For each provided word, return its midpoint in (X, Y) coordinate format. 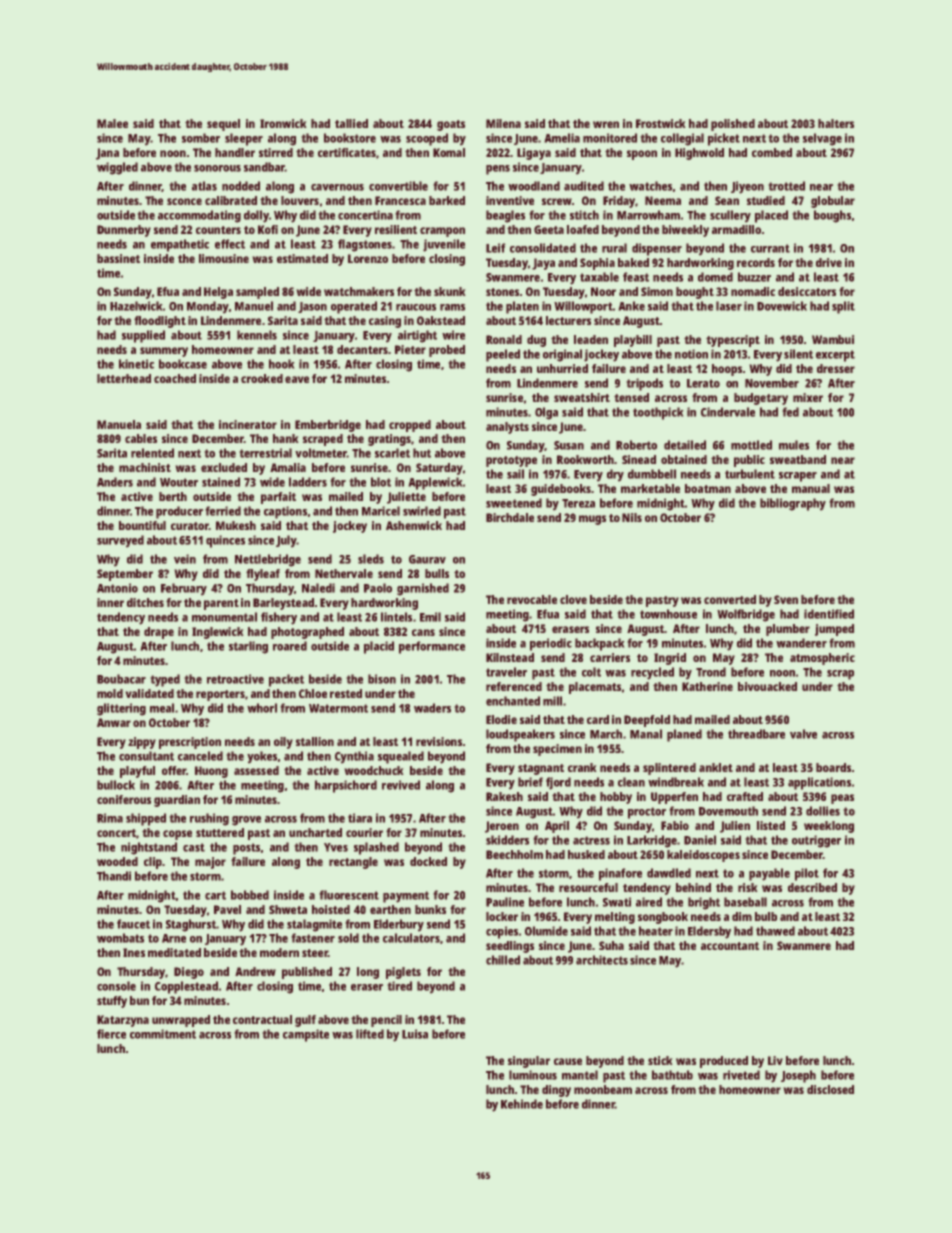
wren (606, 124)
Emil (430, 617)
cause (568, 1061)
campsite (306, 1035)
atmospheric (822, 659)
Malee (112, 123)
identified (829, 614)
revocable (532, 599)
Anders (115, 482)
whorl (262, 708)
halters (836, 123)
